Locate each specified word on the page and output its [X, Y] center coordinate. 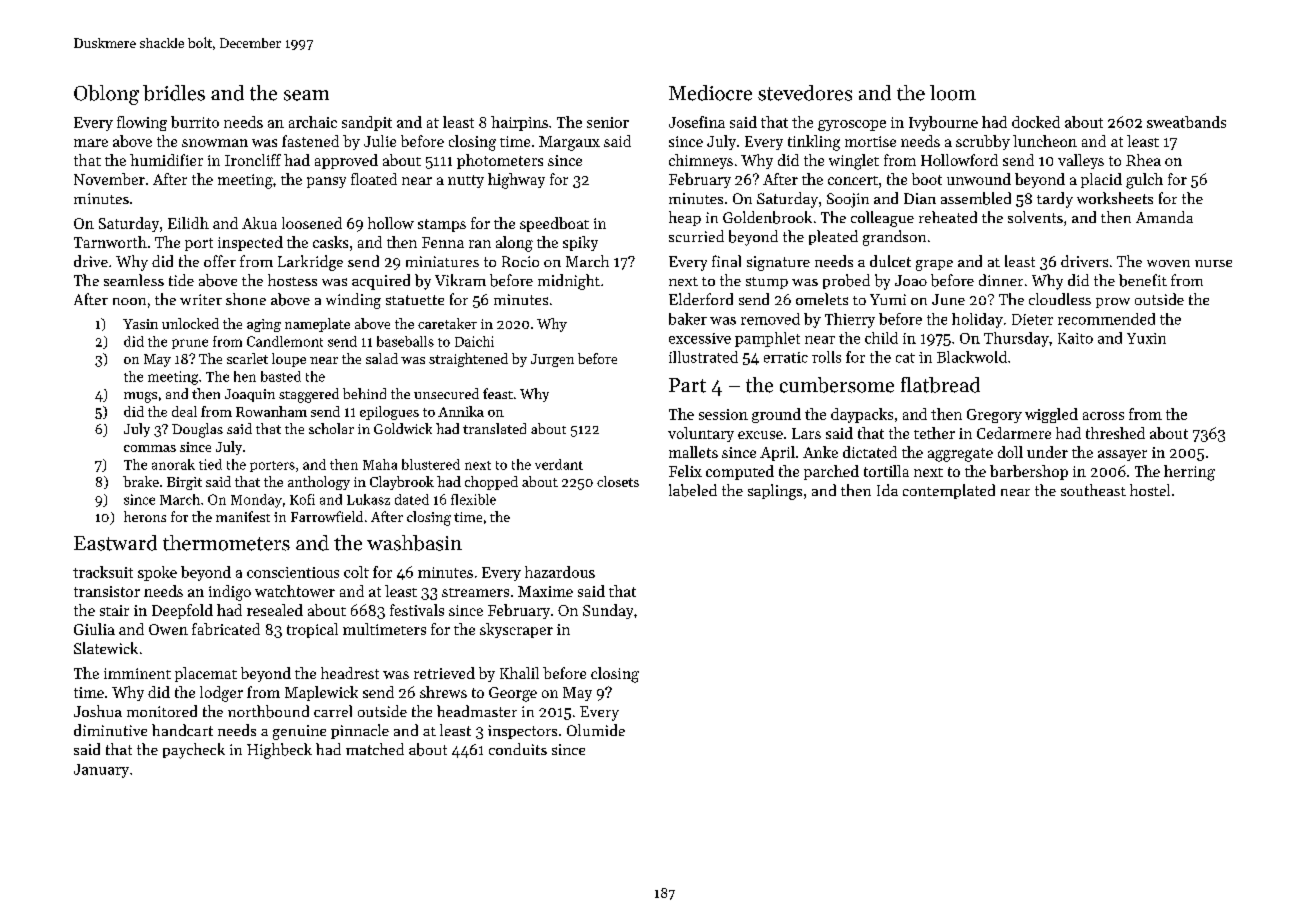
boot [927, 179]
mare [91, 143]
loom [953, 93]
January [101, 771]
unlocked [190, 323]
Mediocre [710, 93]
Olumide [596, 730]
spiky [580, 243]
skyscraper [516, 630]
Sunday [608, 611]
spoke [157, 573]
